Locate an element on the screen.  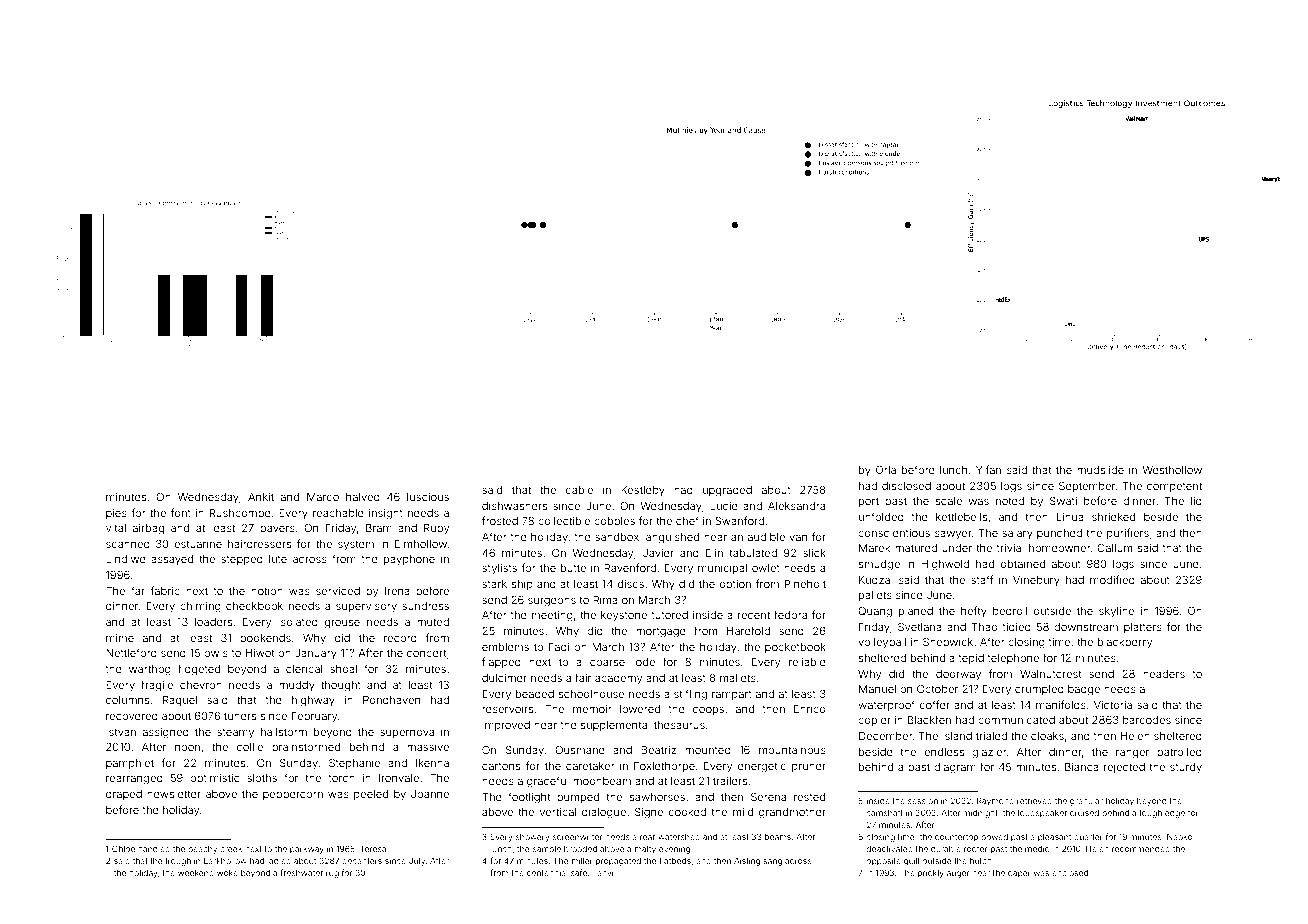
Yifan is located at coordinates (988, 469).
